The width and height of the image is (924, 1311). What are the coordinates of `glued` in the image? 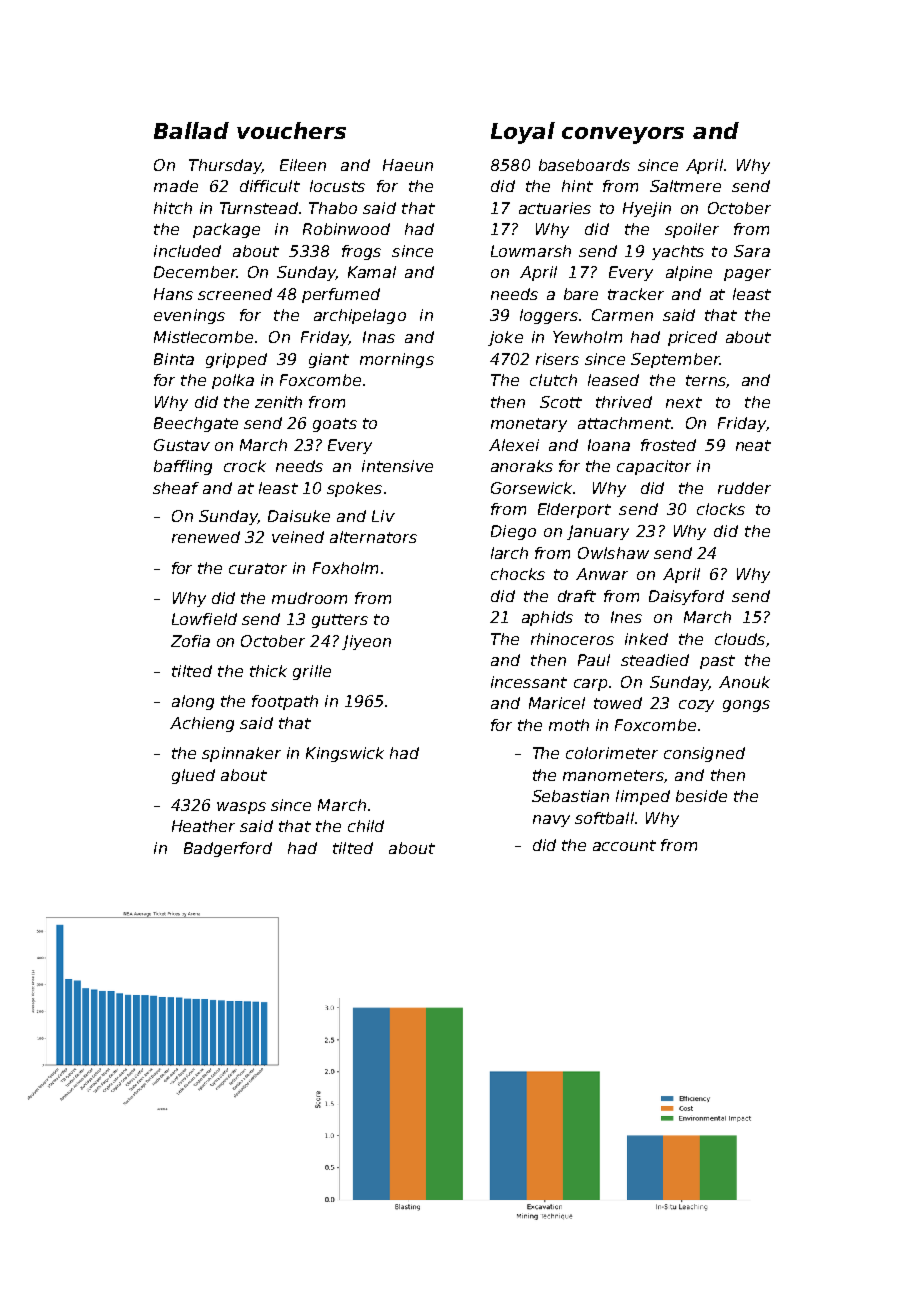 It's located at (193, 776).
